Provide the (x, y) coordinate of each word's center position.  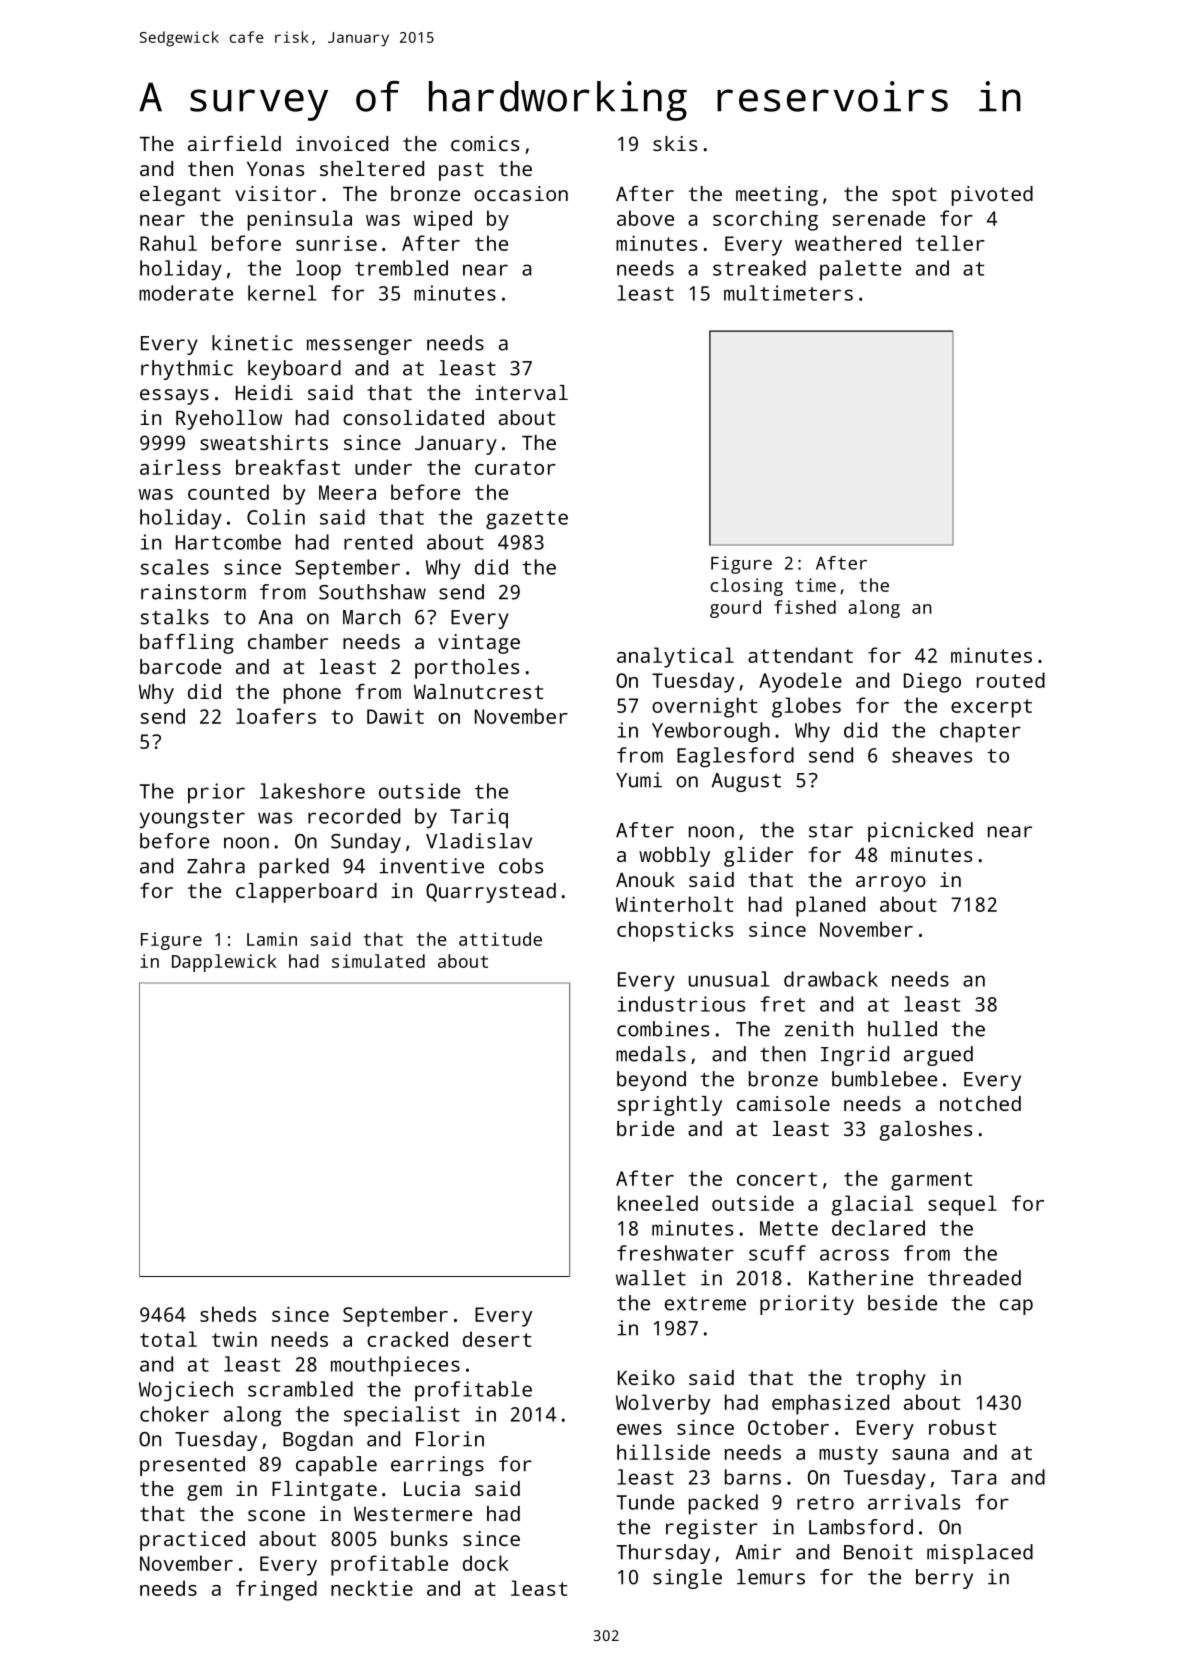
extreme (705, 1303)
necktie (372, 1588)
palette (860, 270)
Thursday (663, 1554)
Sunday (366, 843)
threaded (974, 1278)
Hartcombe (228, 542)
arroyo (891, 884)
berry (944, 1579)
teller (950, 243)
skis (675, 143)
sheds (228, 1314)
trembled (401, 268)
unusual (729, 979)
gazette (527, 520)
